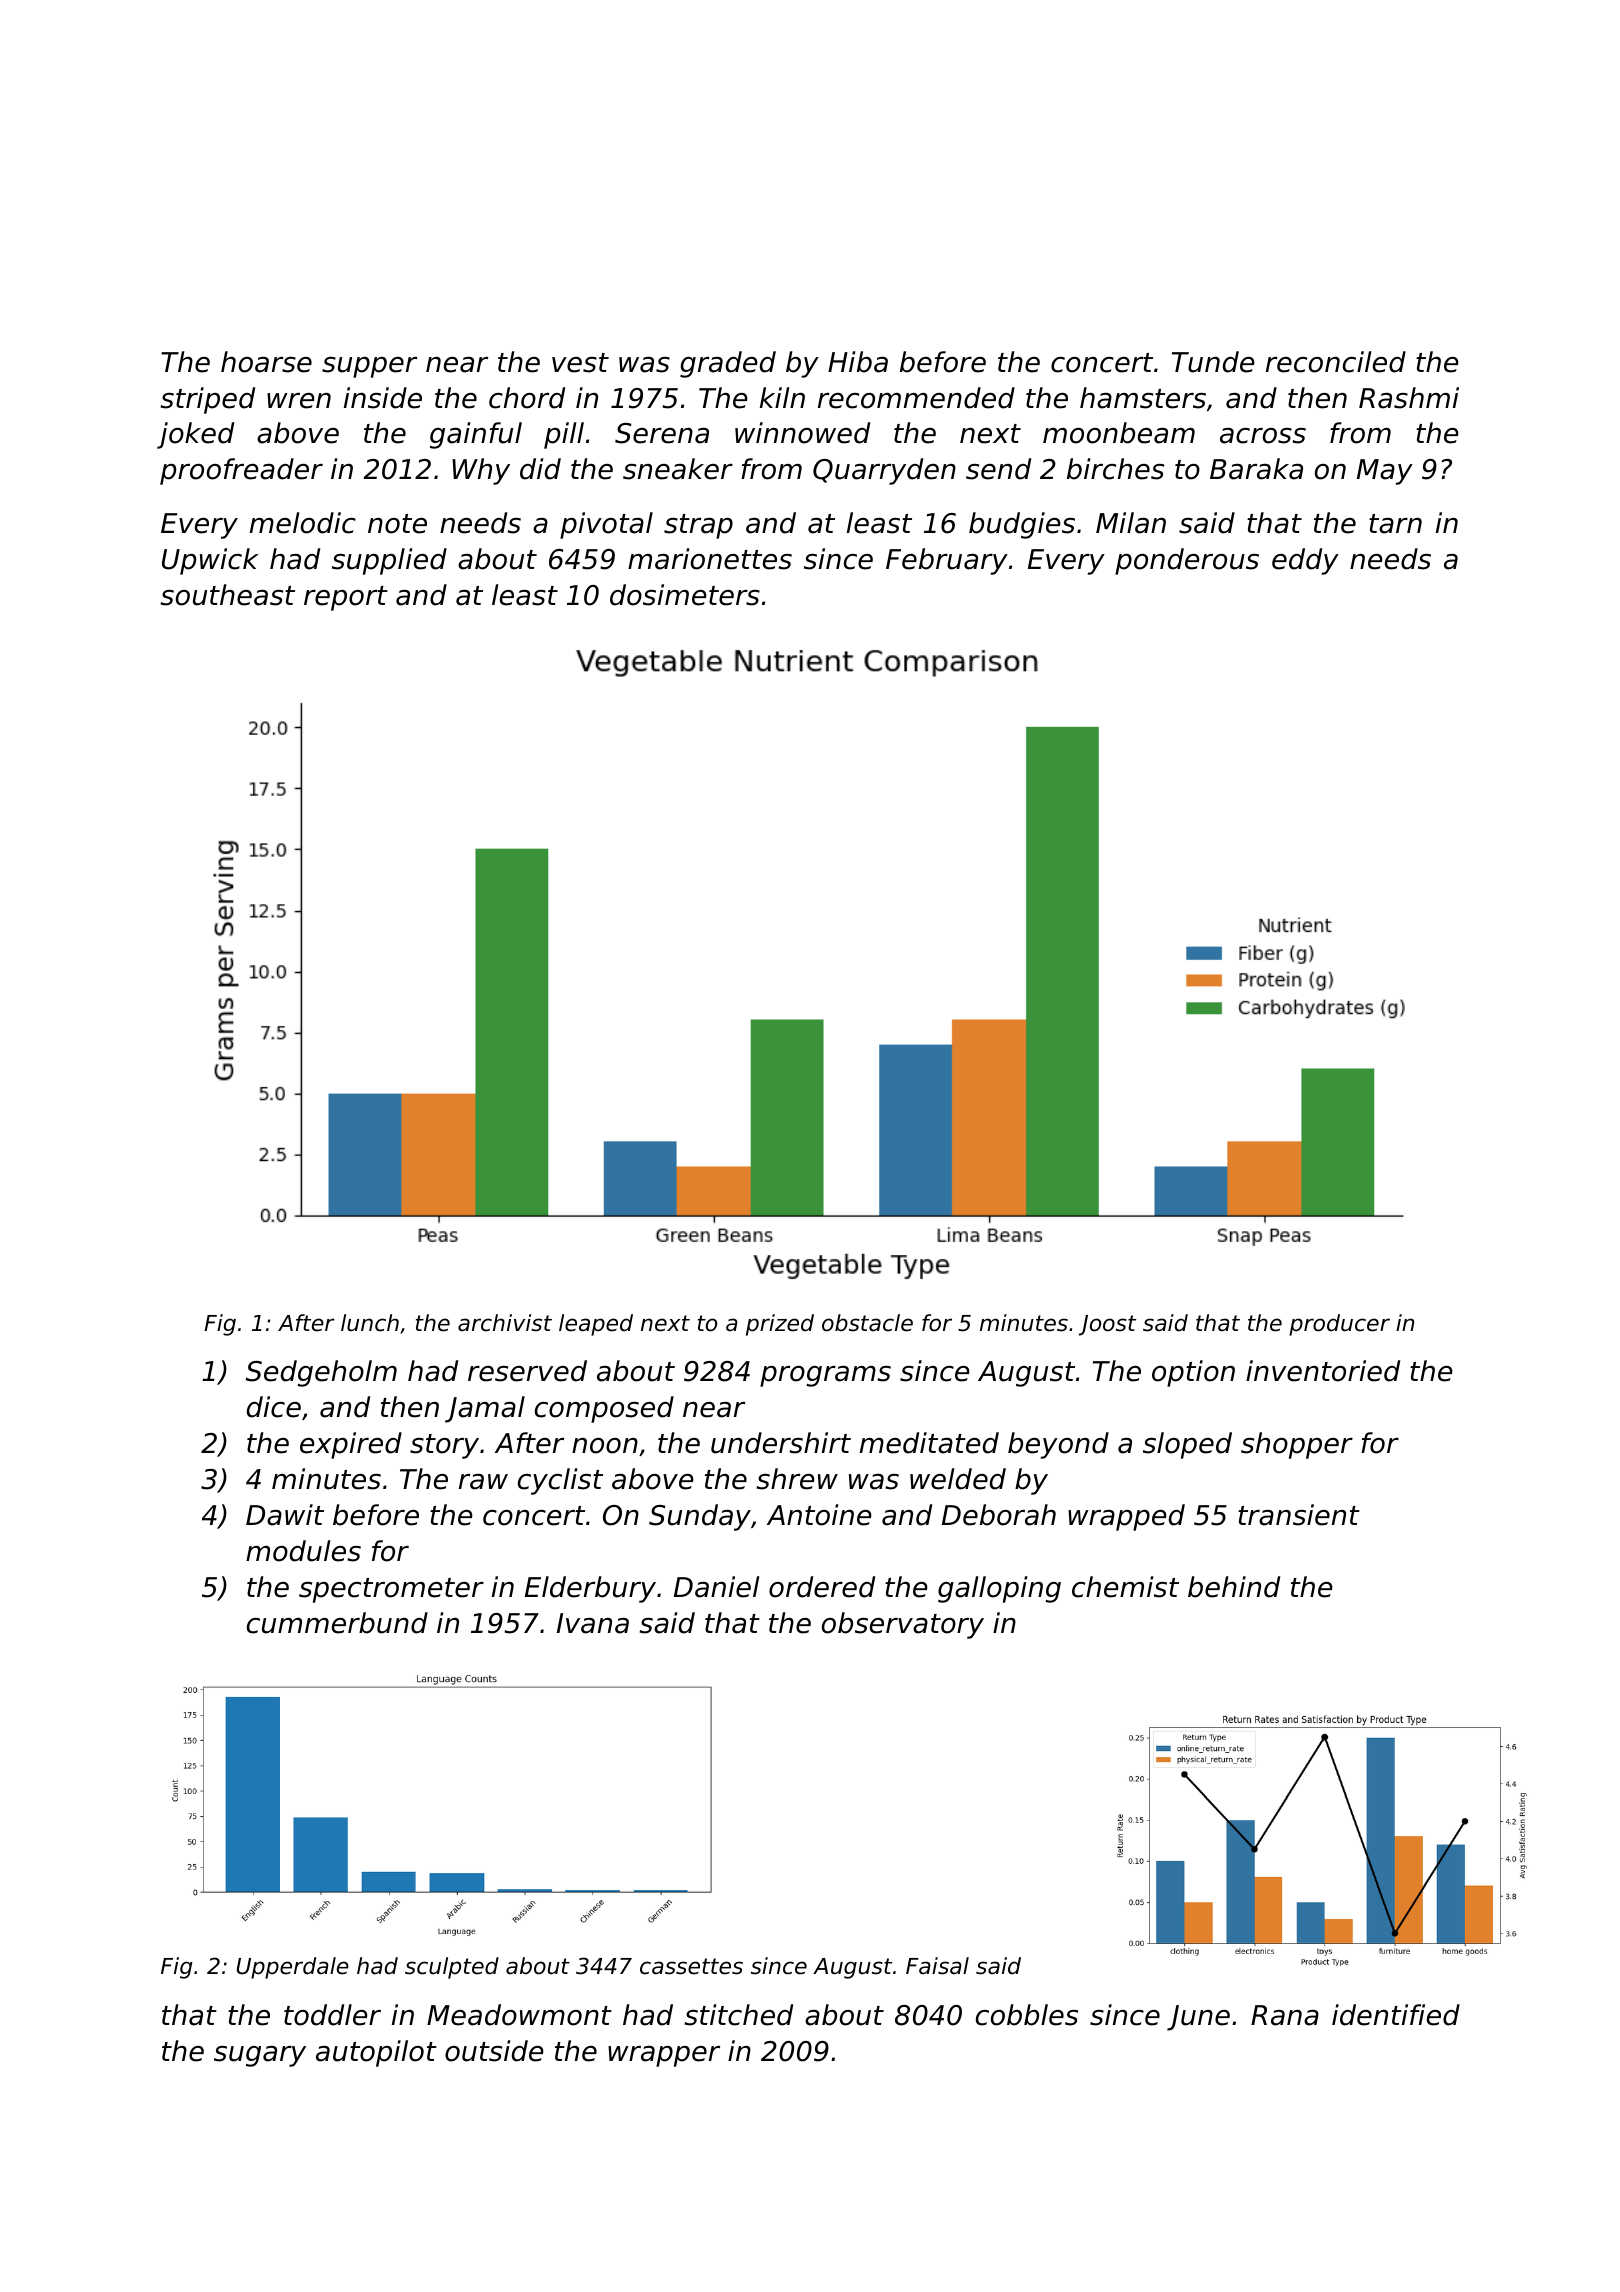 This document has height=2292, width=1620. I want to click on ponderous, so click(1187, 561).
